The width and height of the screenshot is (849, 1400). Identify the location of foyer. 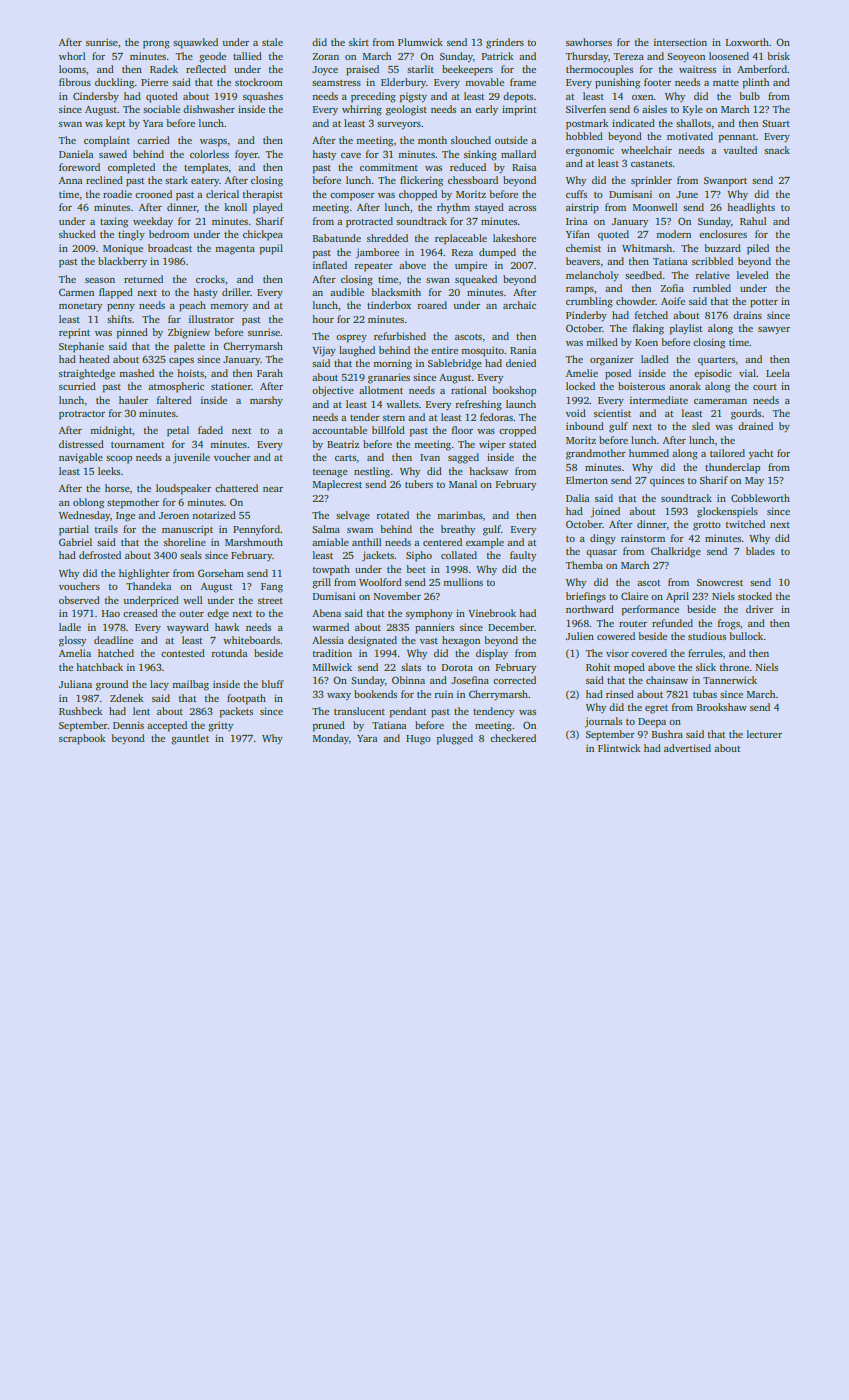
(246, 155).
